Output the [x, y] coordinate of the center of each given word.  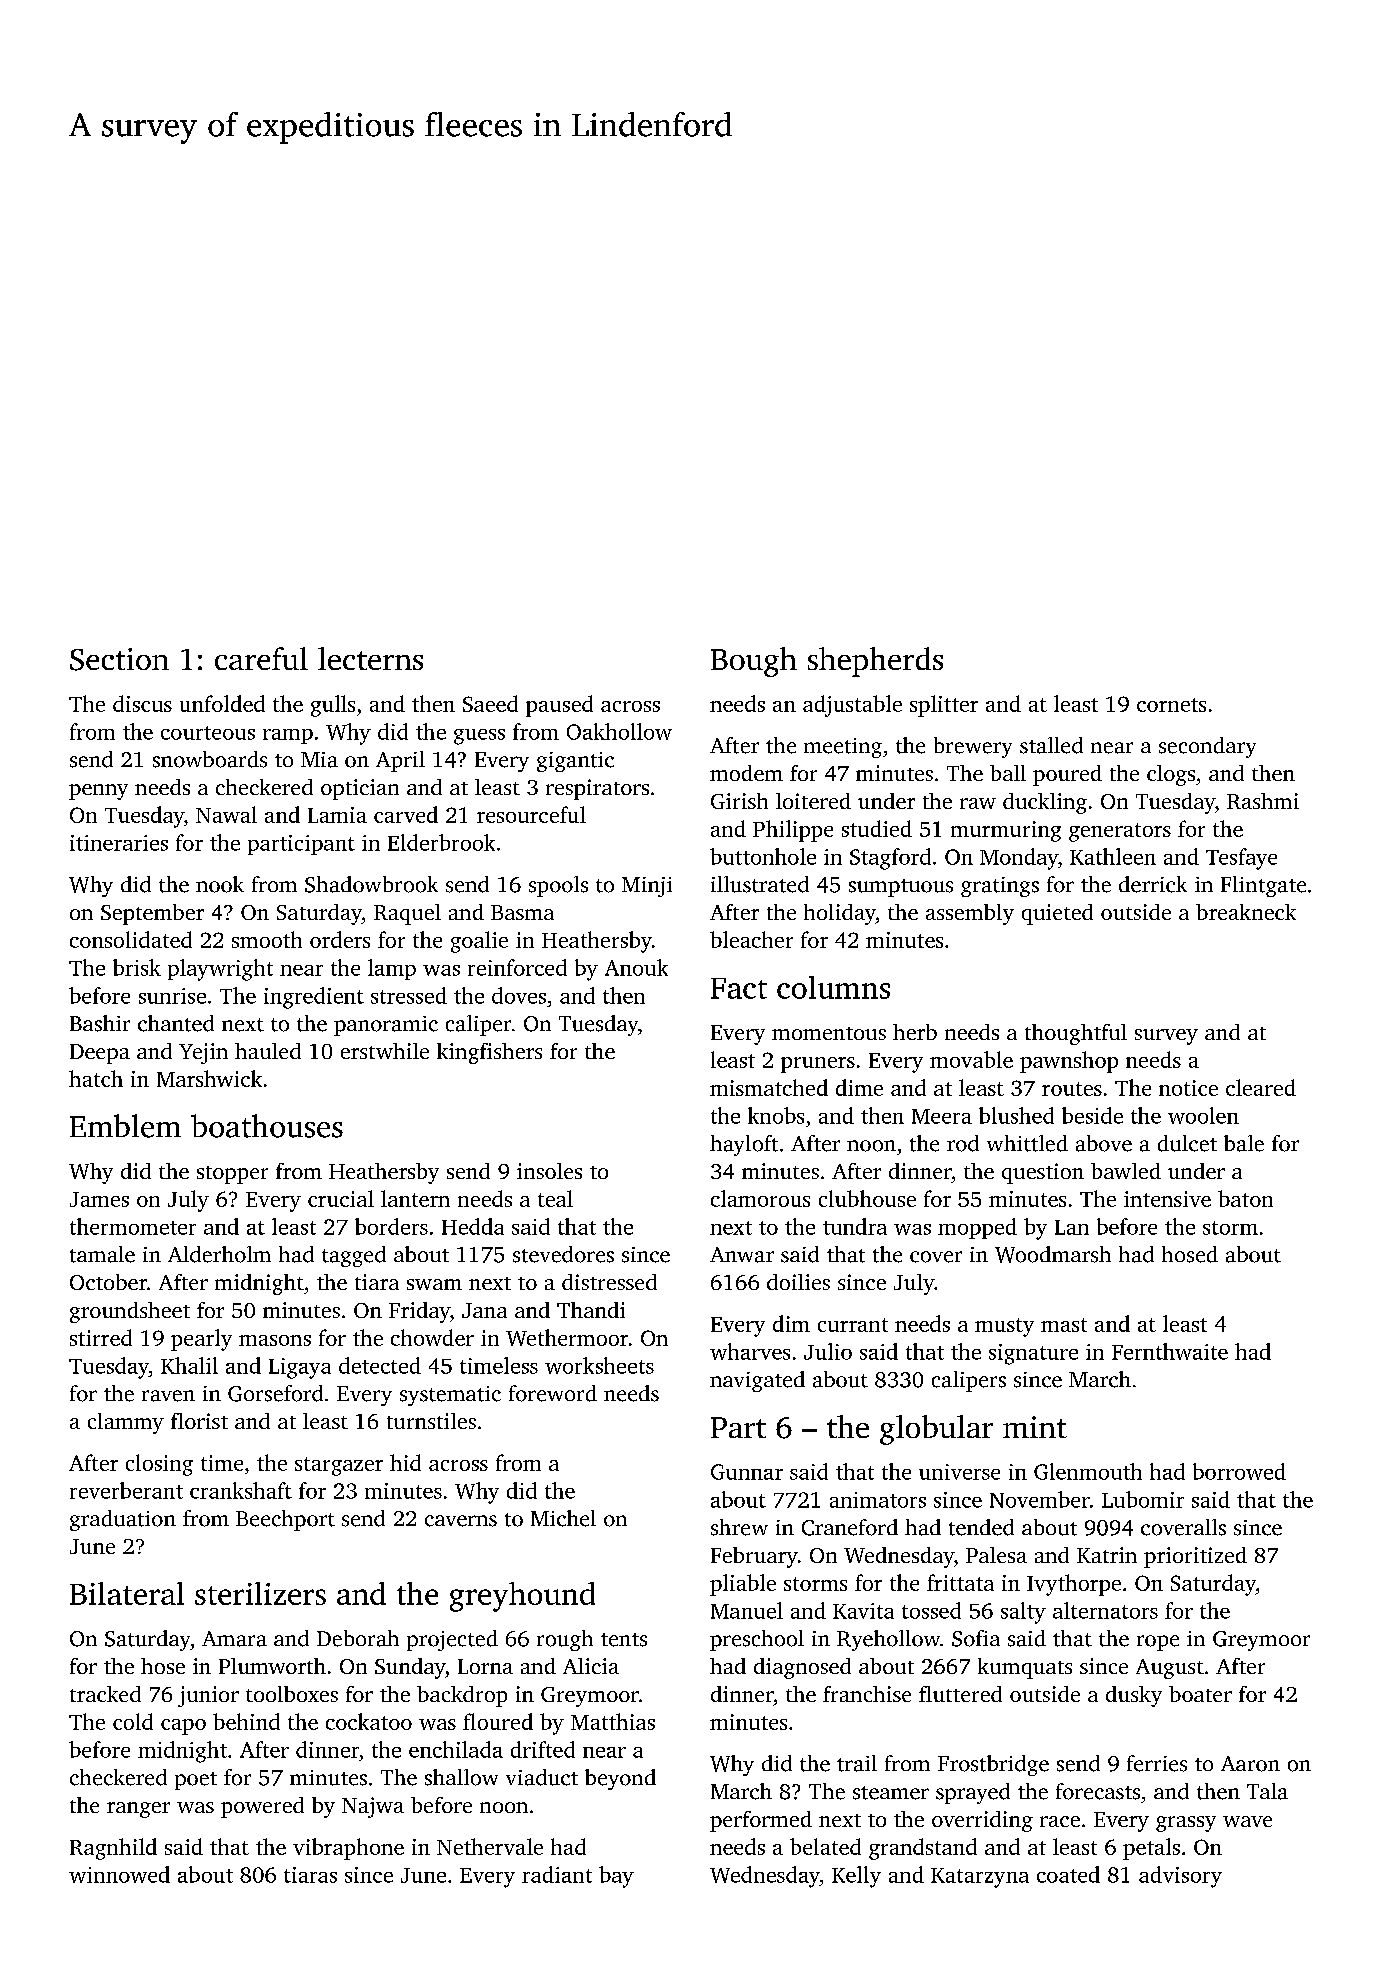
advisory [1180, 1877]
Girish [739, 801]
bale [1244, 1143]
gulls [333, 706]
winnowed [119, 1874]
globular [936, 1430]
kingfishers [489, 1053]
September [152, 914]
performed [761, 1821]
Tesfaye [1241, 859]
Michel [563, 1518]
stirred [101, 1337]
